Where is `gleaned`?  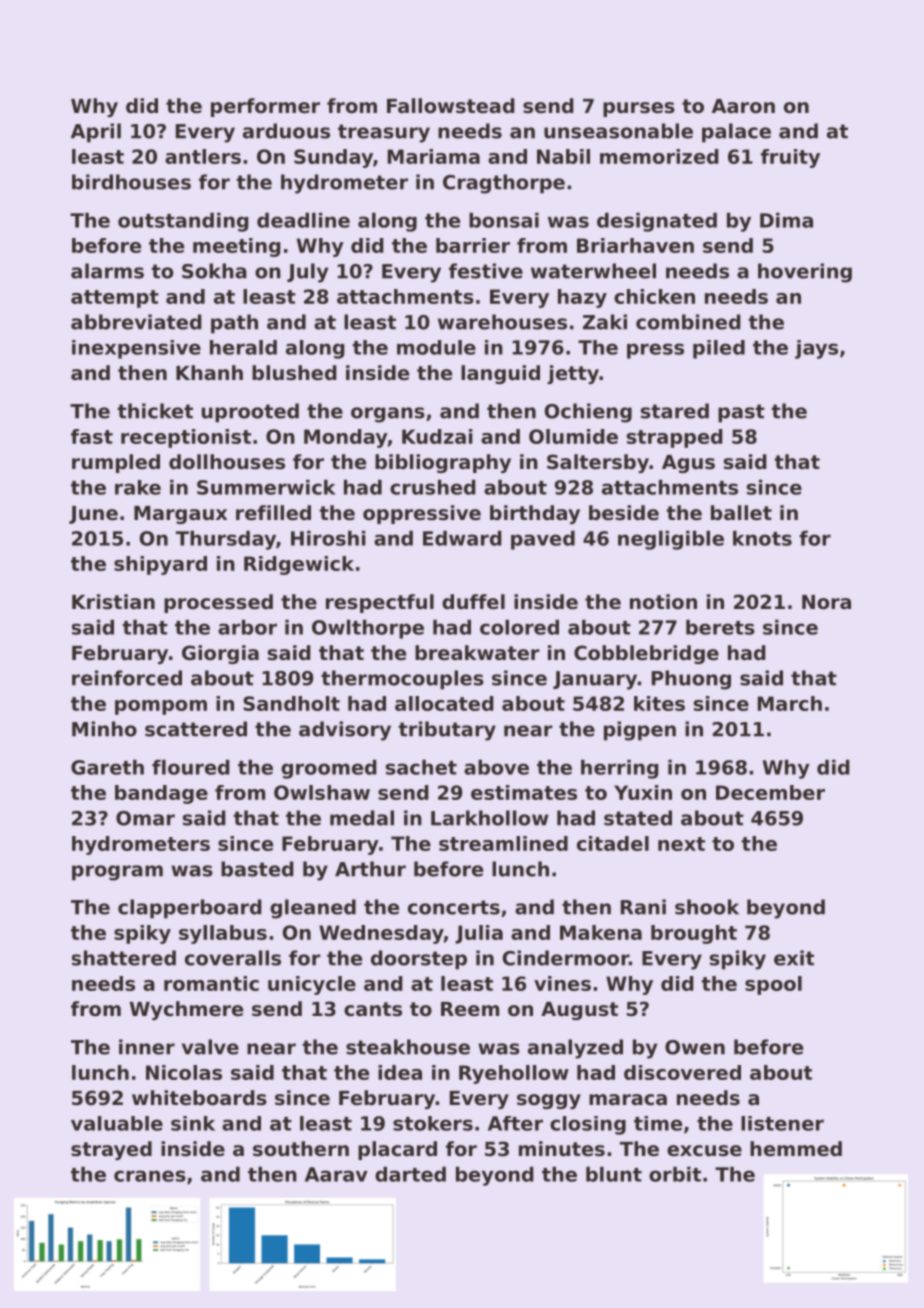
gleaned is located at coordinates (313, 909).
